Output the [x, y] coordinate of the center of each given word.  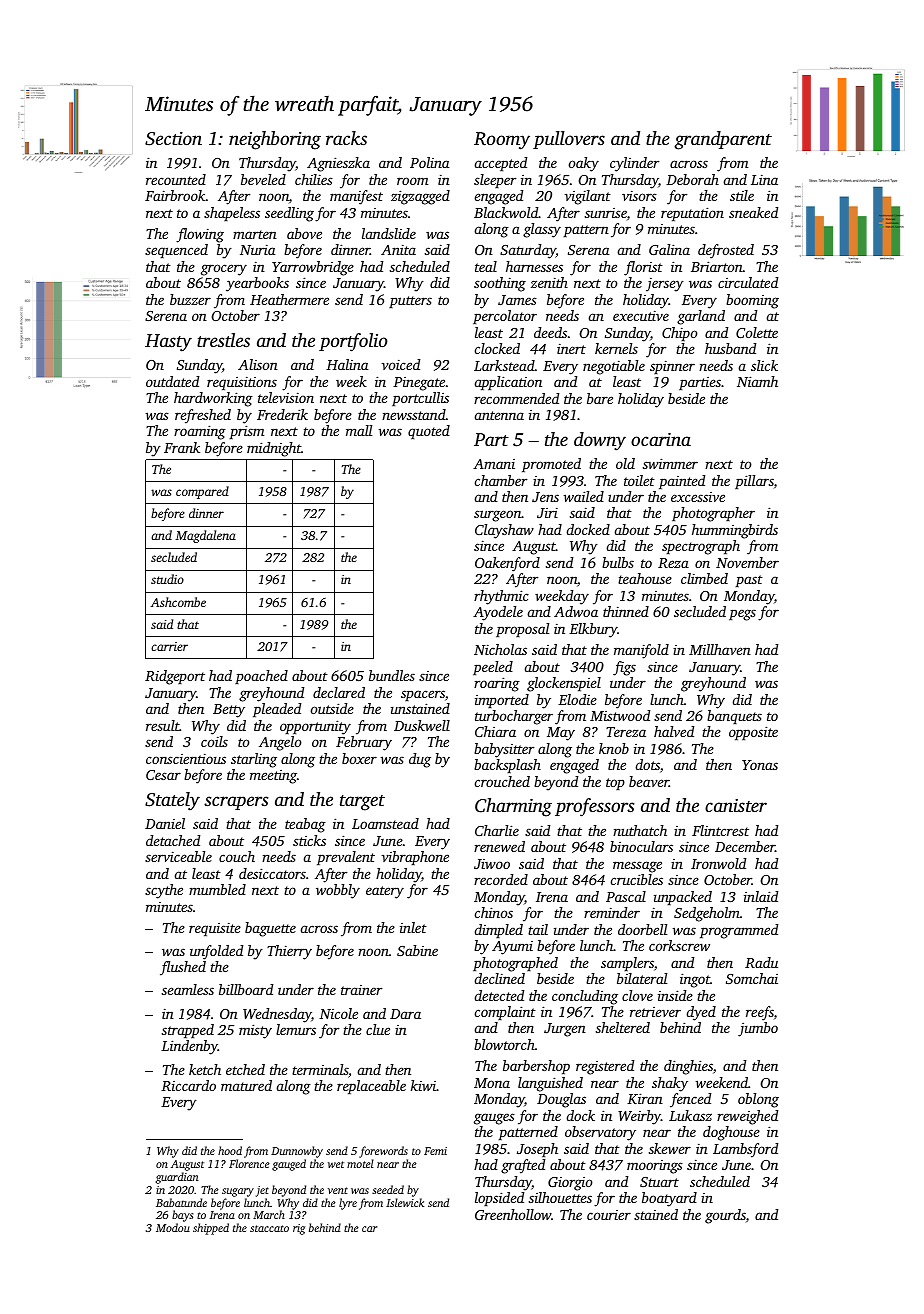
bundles [392, 675]
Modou [173, 1227]
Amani [494, 464]
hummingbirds [735, 531]
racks [346, 138]
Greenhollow [513, 1214]
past [749, 581]
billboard [246, 989]
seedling [289, 214]
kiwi [423, 1085]
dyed [701, 1013]
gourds [725, 1216]
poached [261, 677]
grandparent [723, 140]
